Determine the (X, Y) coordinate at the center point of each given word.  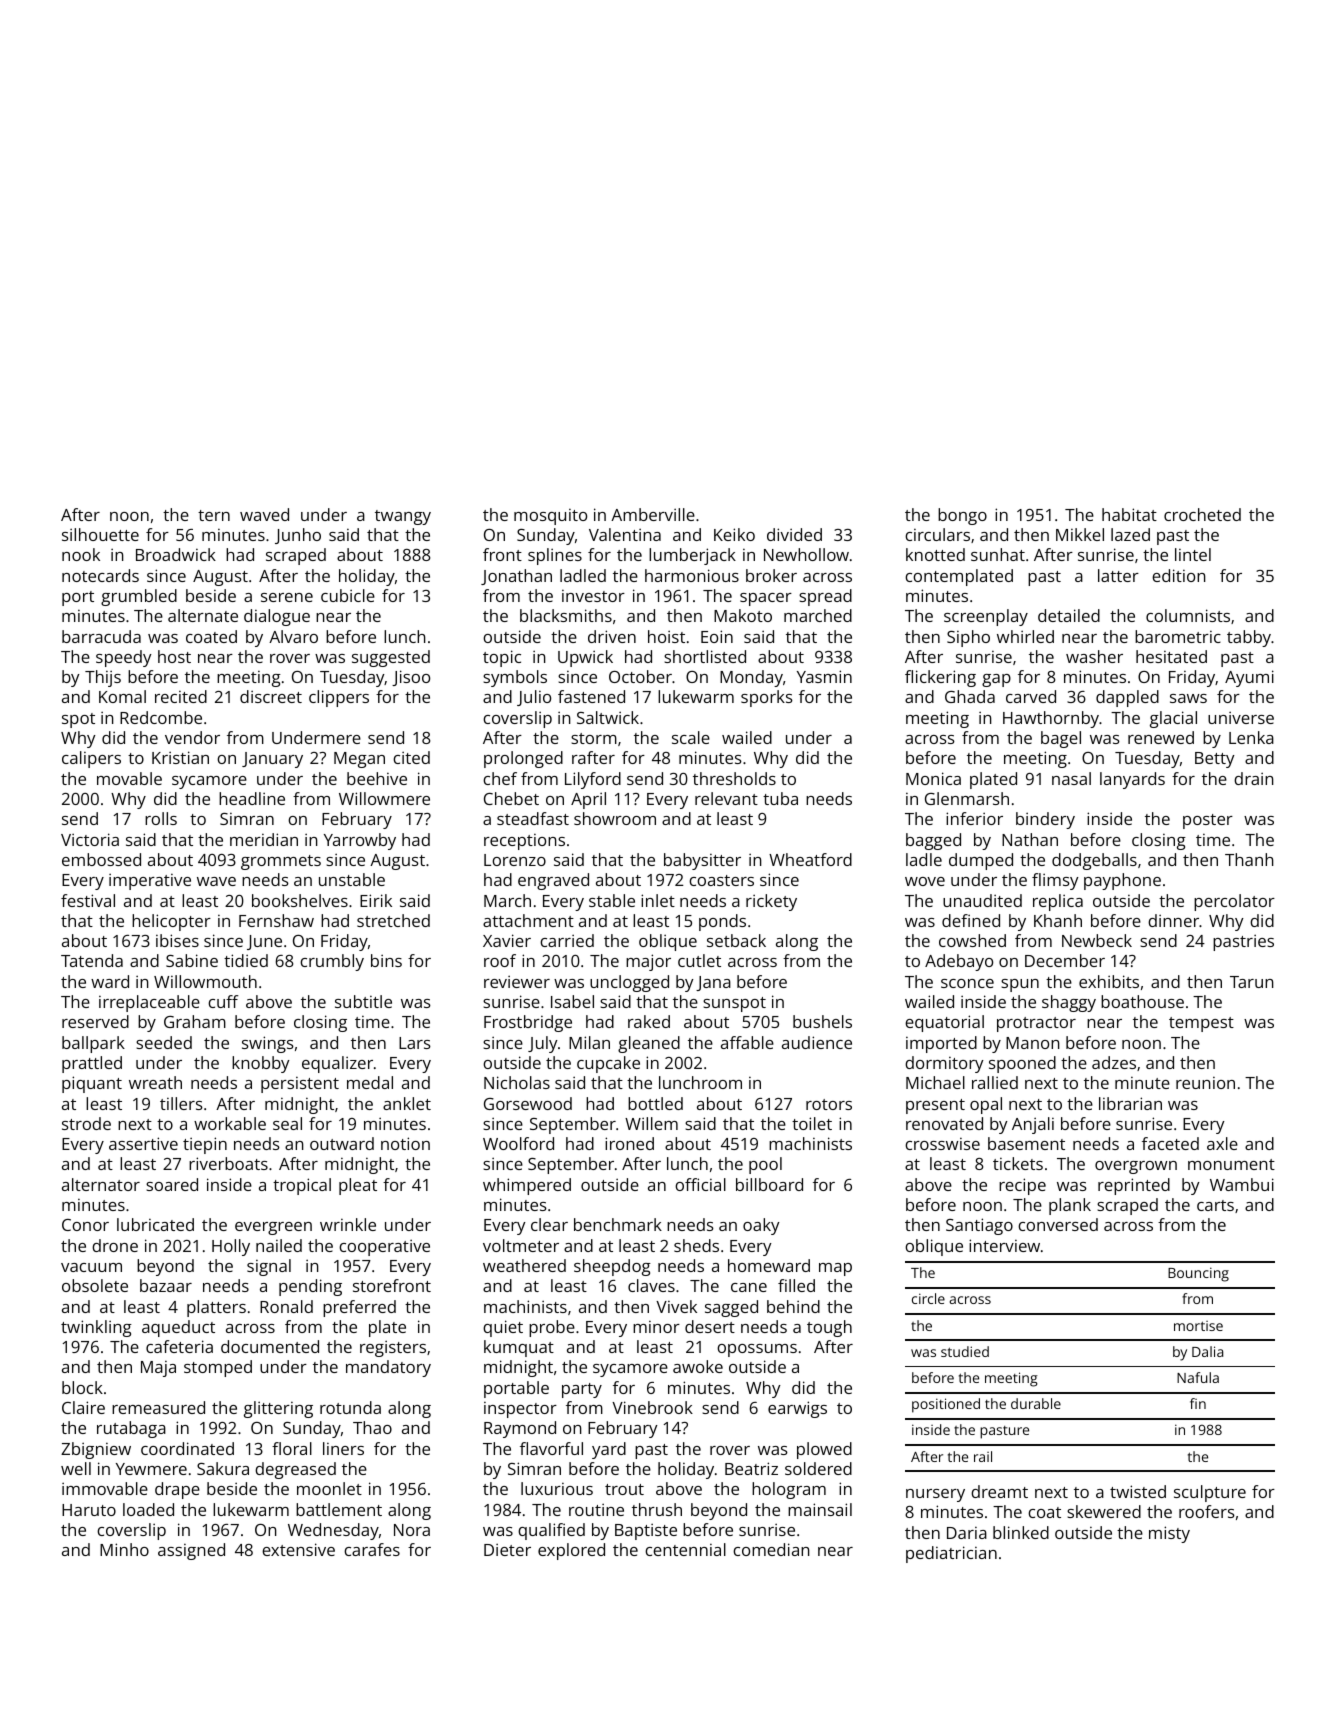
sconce (967, 983)
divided (794, 534)
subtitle (363, 1001)
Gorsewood (528, 1103)
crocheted (1202, 514)
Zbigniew (96, 1450)
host (174, 656)
